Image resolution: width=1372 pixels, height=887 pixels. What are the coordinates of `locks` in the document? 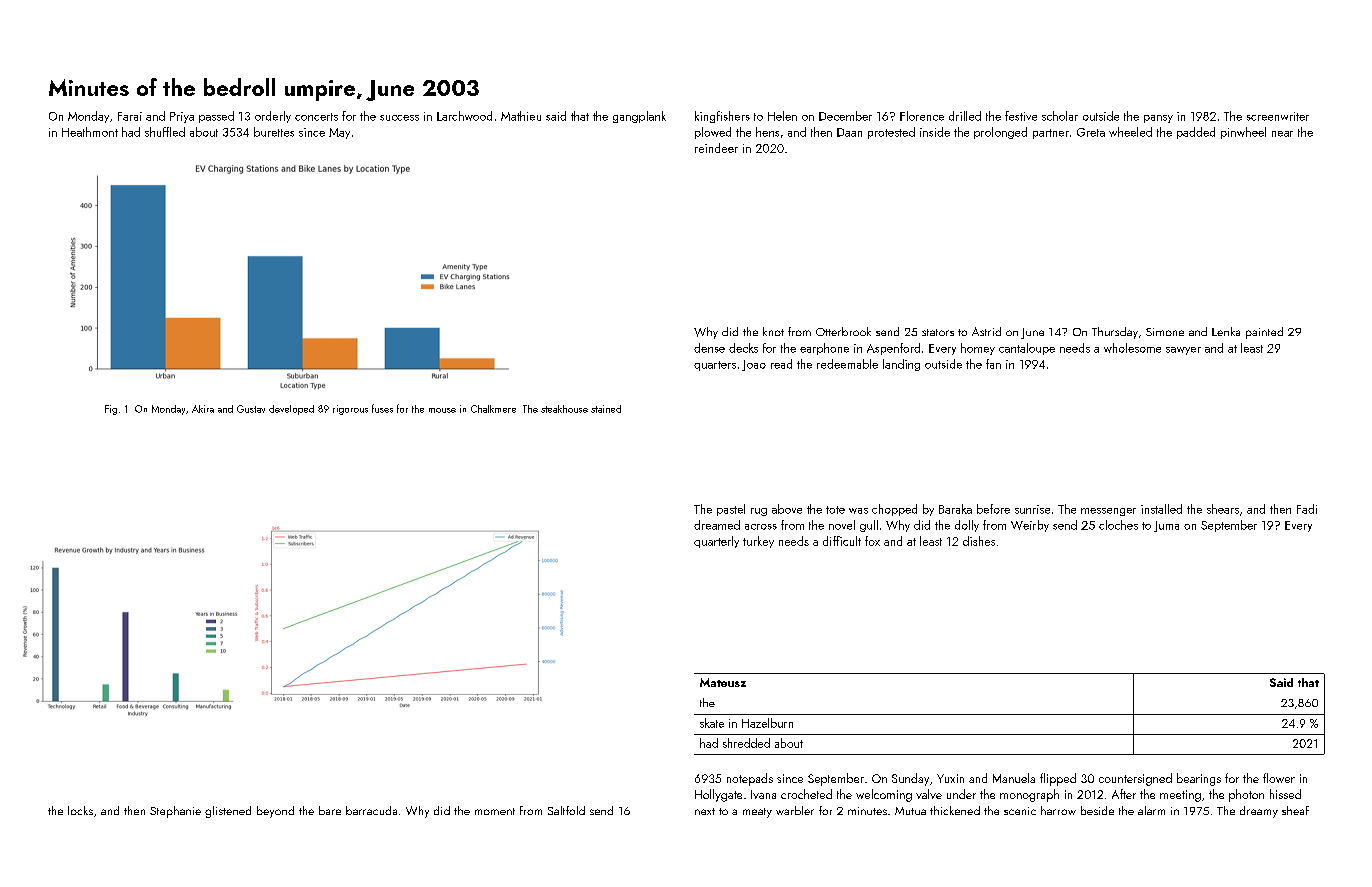 It's located at (80, 810).
